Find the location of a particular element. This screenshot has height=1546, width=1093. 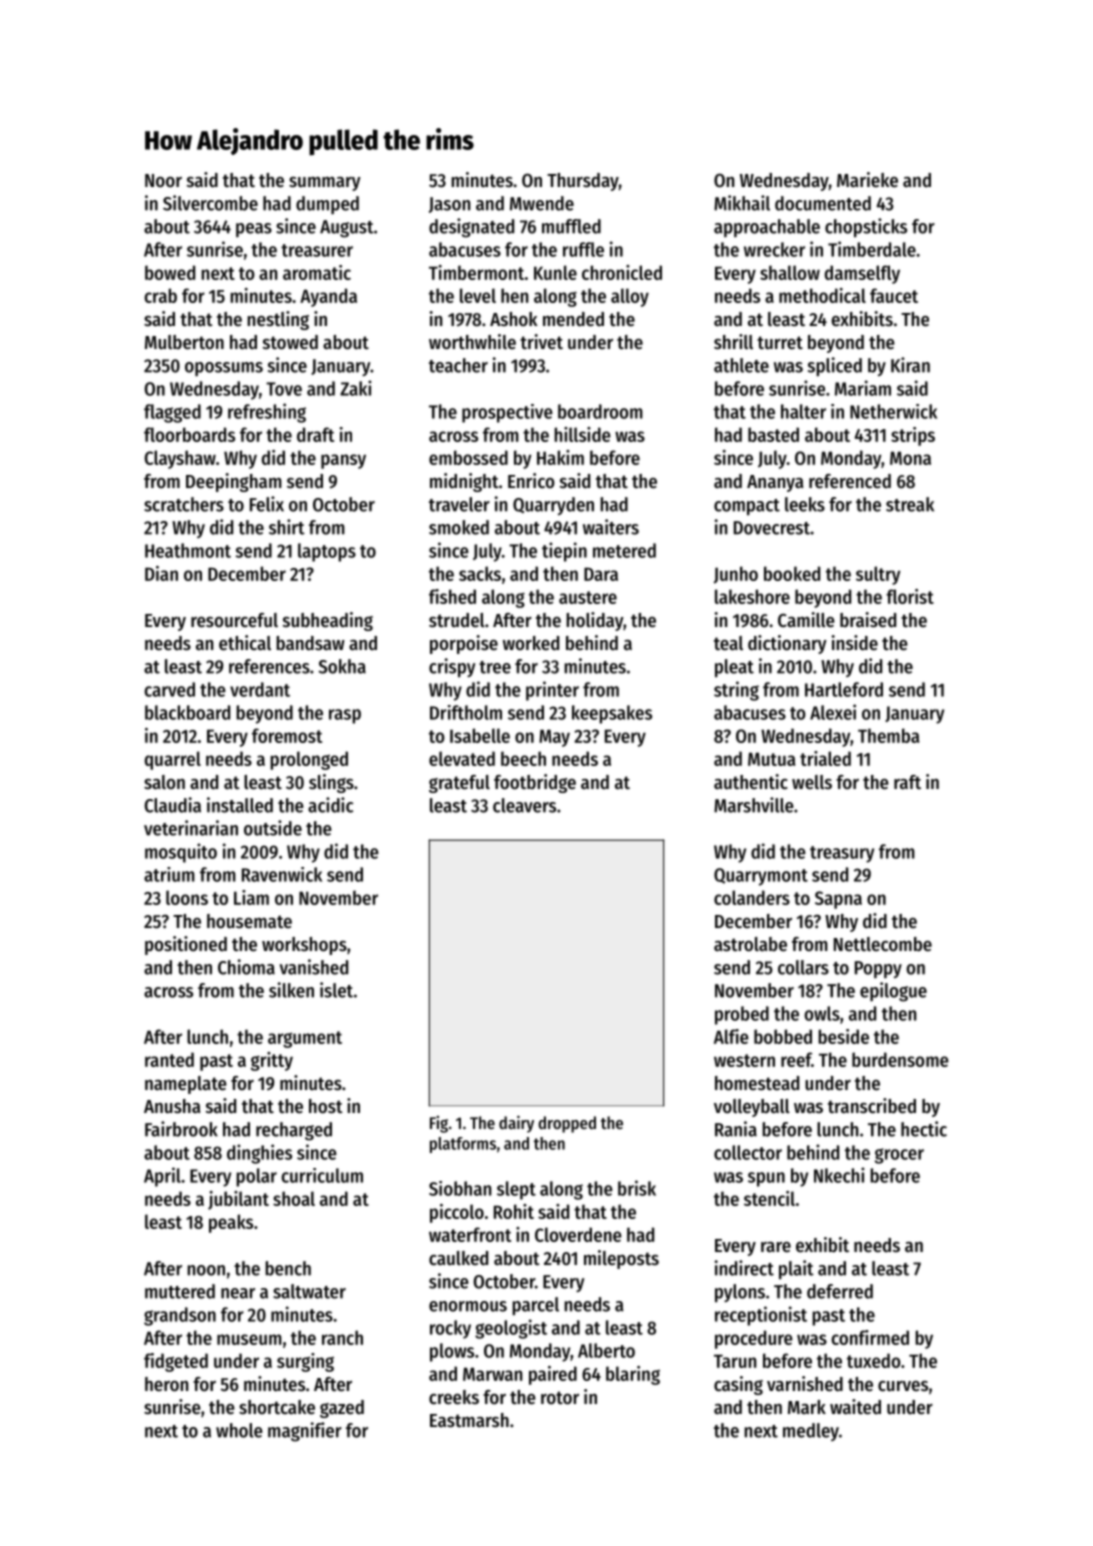

Alfie is located at coordinates (731, 1036).
